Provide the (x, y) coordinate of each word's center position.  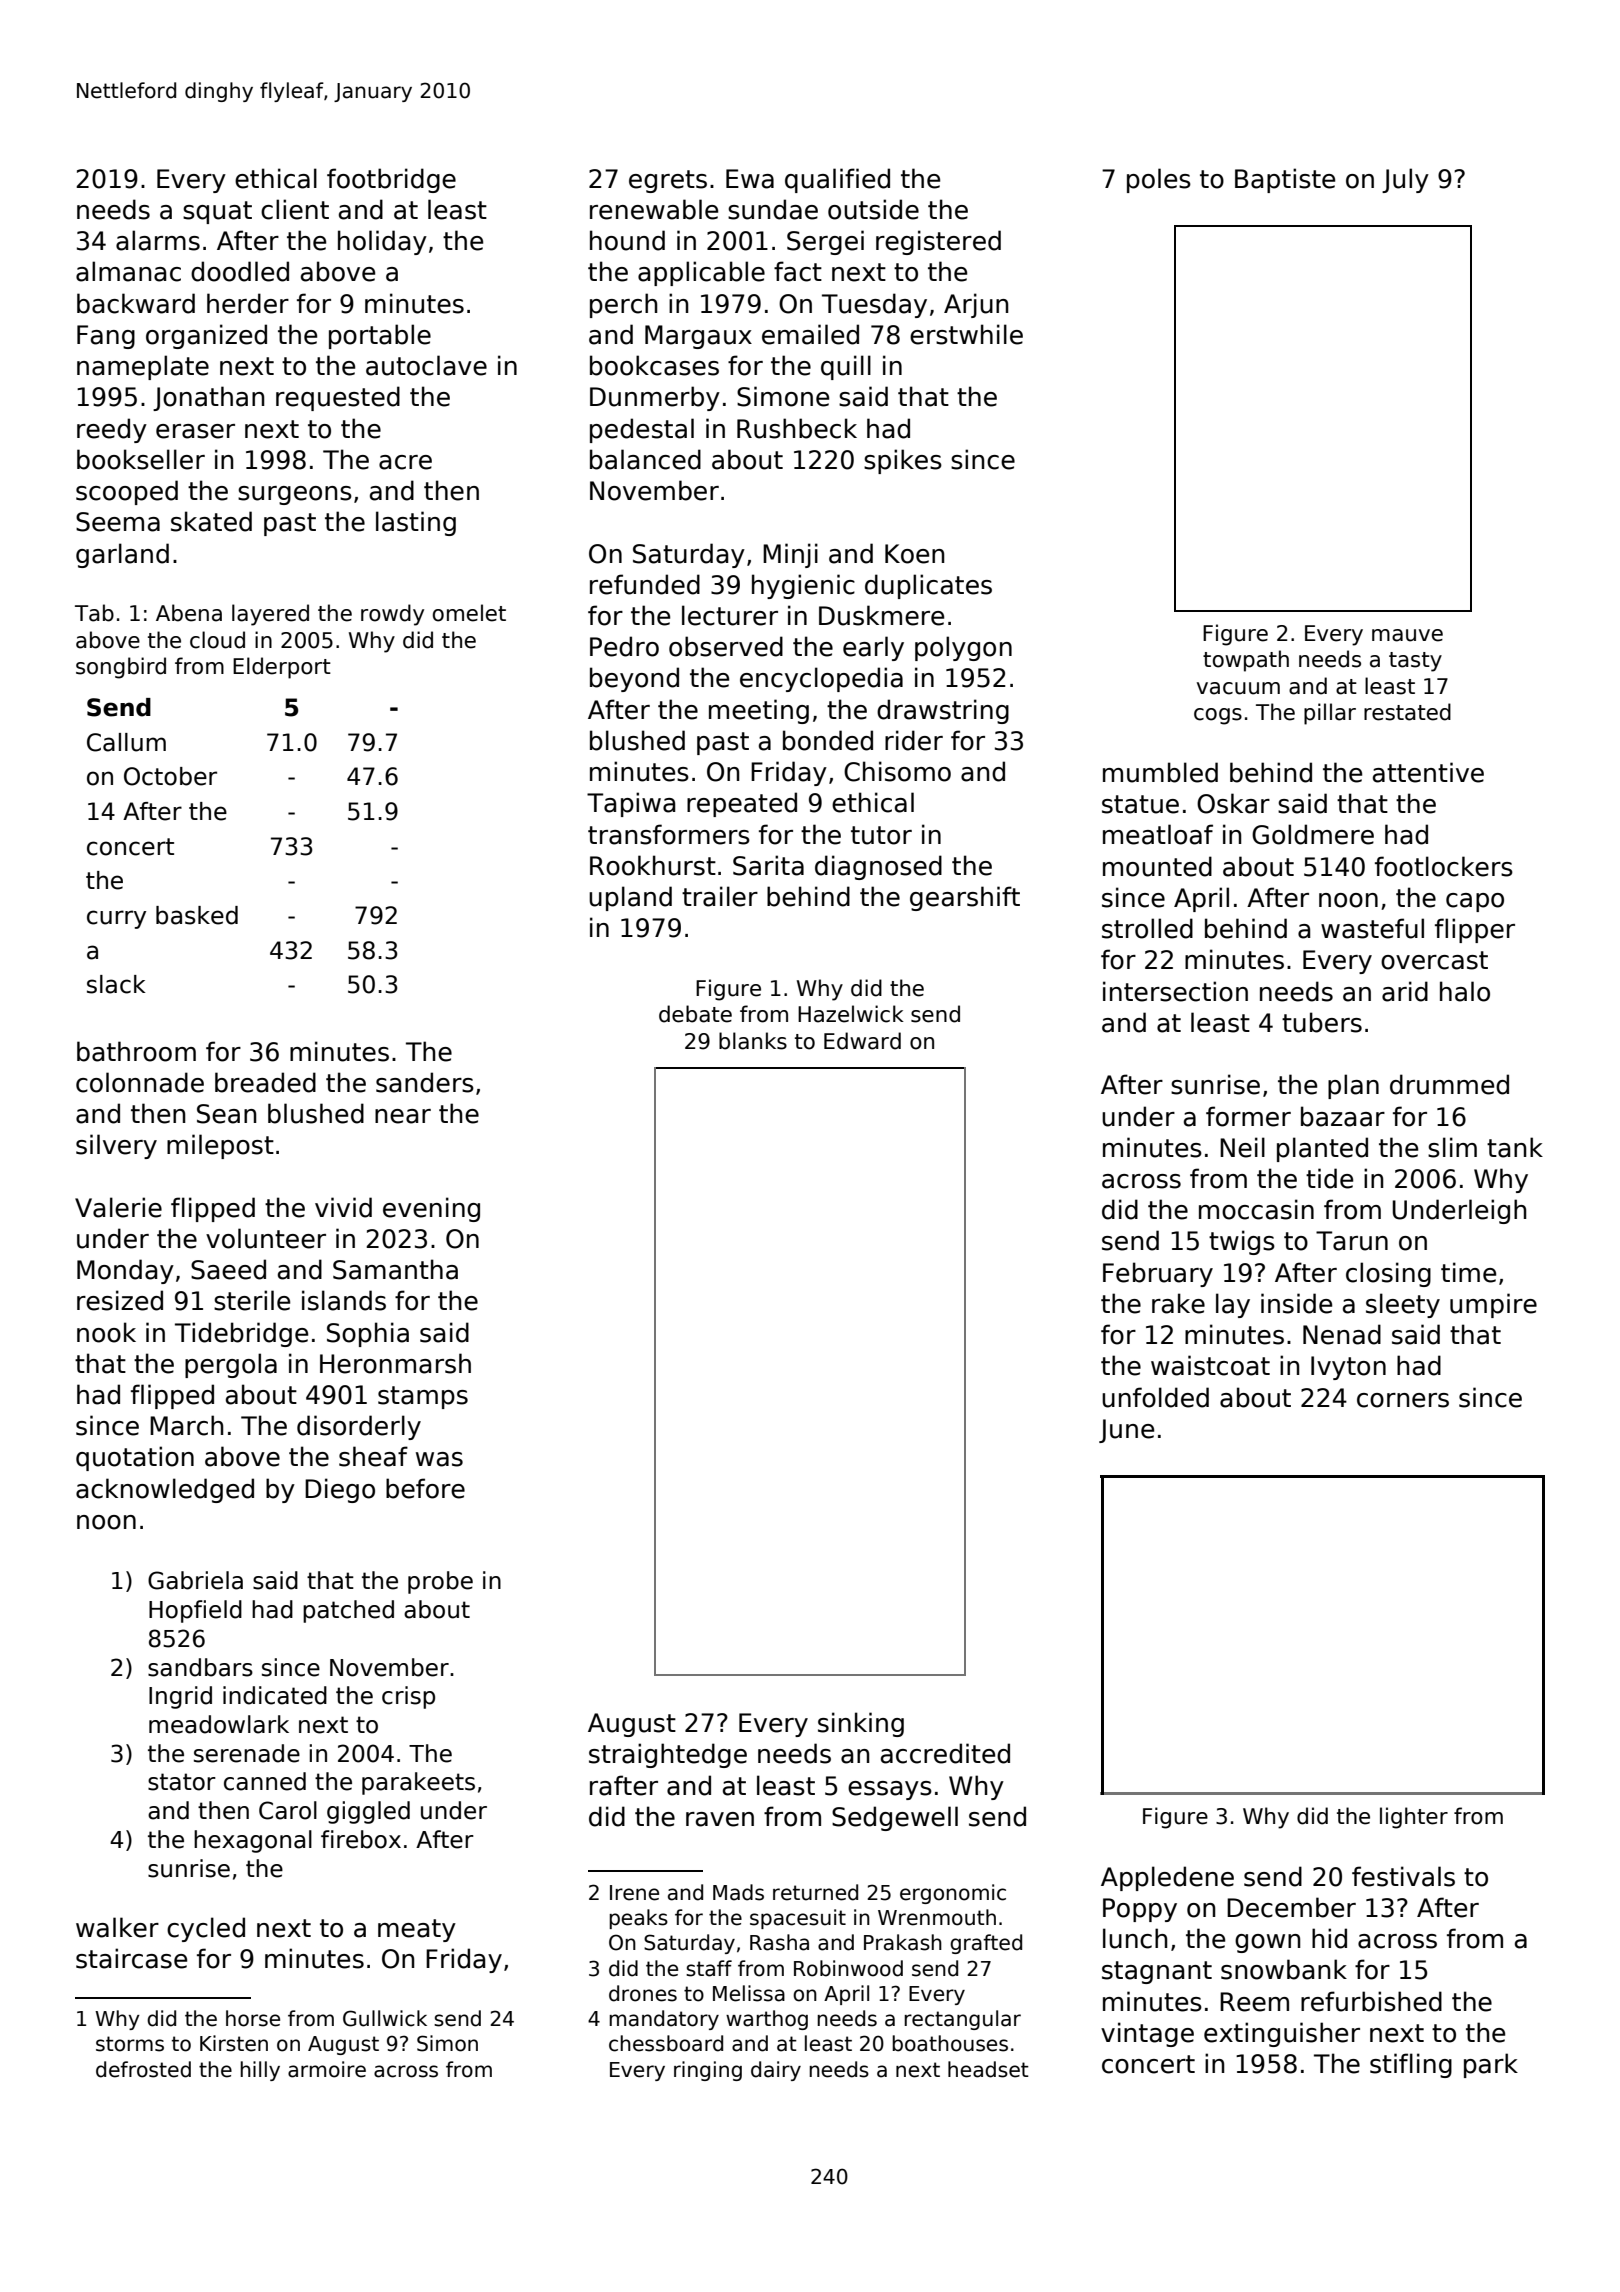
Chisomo (897, 771)
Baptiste (1285, 180)
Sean (226, 1114)
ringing (708, 2071)
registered (938, 242)
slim (1452, 1147)
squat (217, 212)
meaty (417, 1930)
